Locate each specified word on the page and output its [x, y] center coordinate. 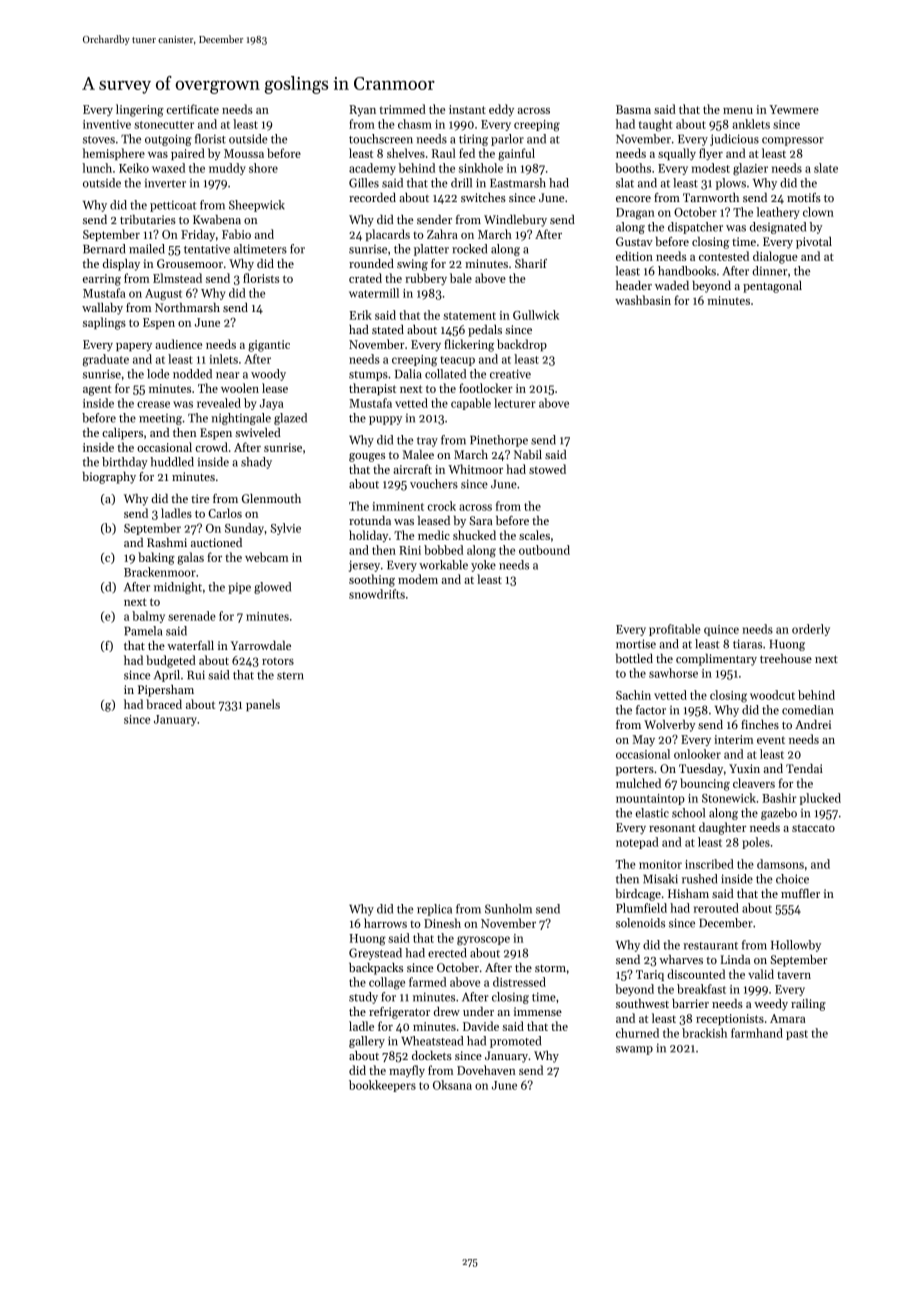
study [363, 998]
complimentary [716, 660]
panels [263, 705]
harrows [385, 923]
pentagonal [772, 287]
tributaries [148, 219]
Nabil [528, 454]
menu [738, 111]
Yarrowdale [261, 645]
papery [134, 347]
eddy [501, 110]
